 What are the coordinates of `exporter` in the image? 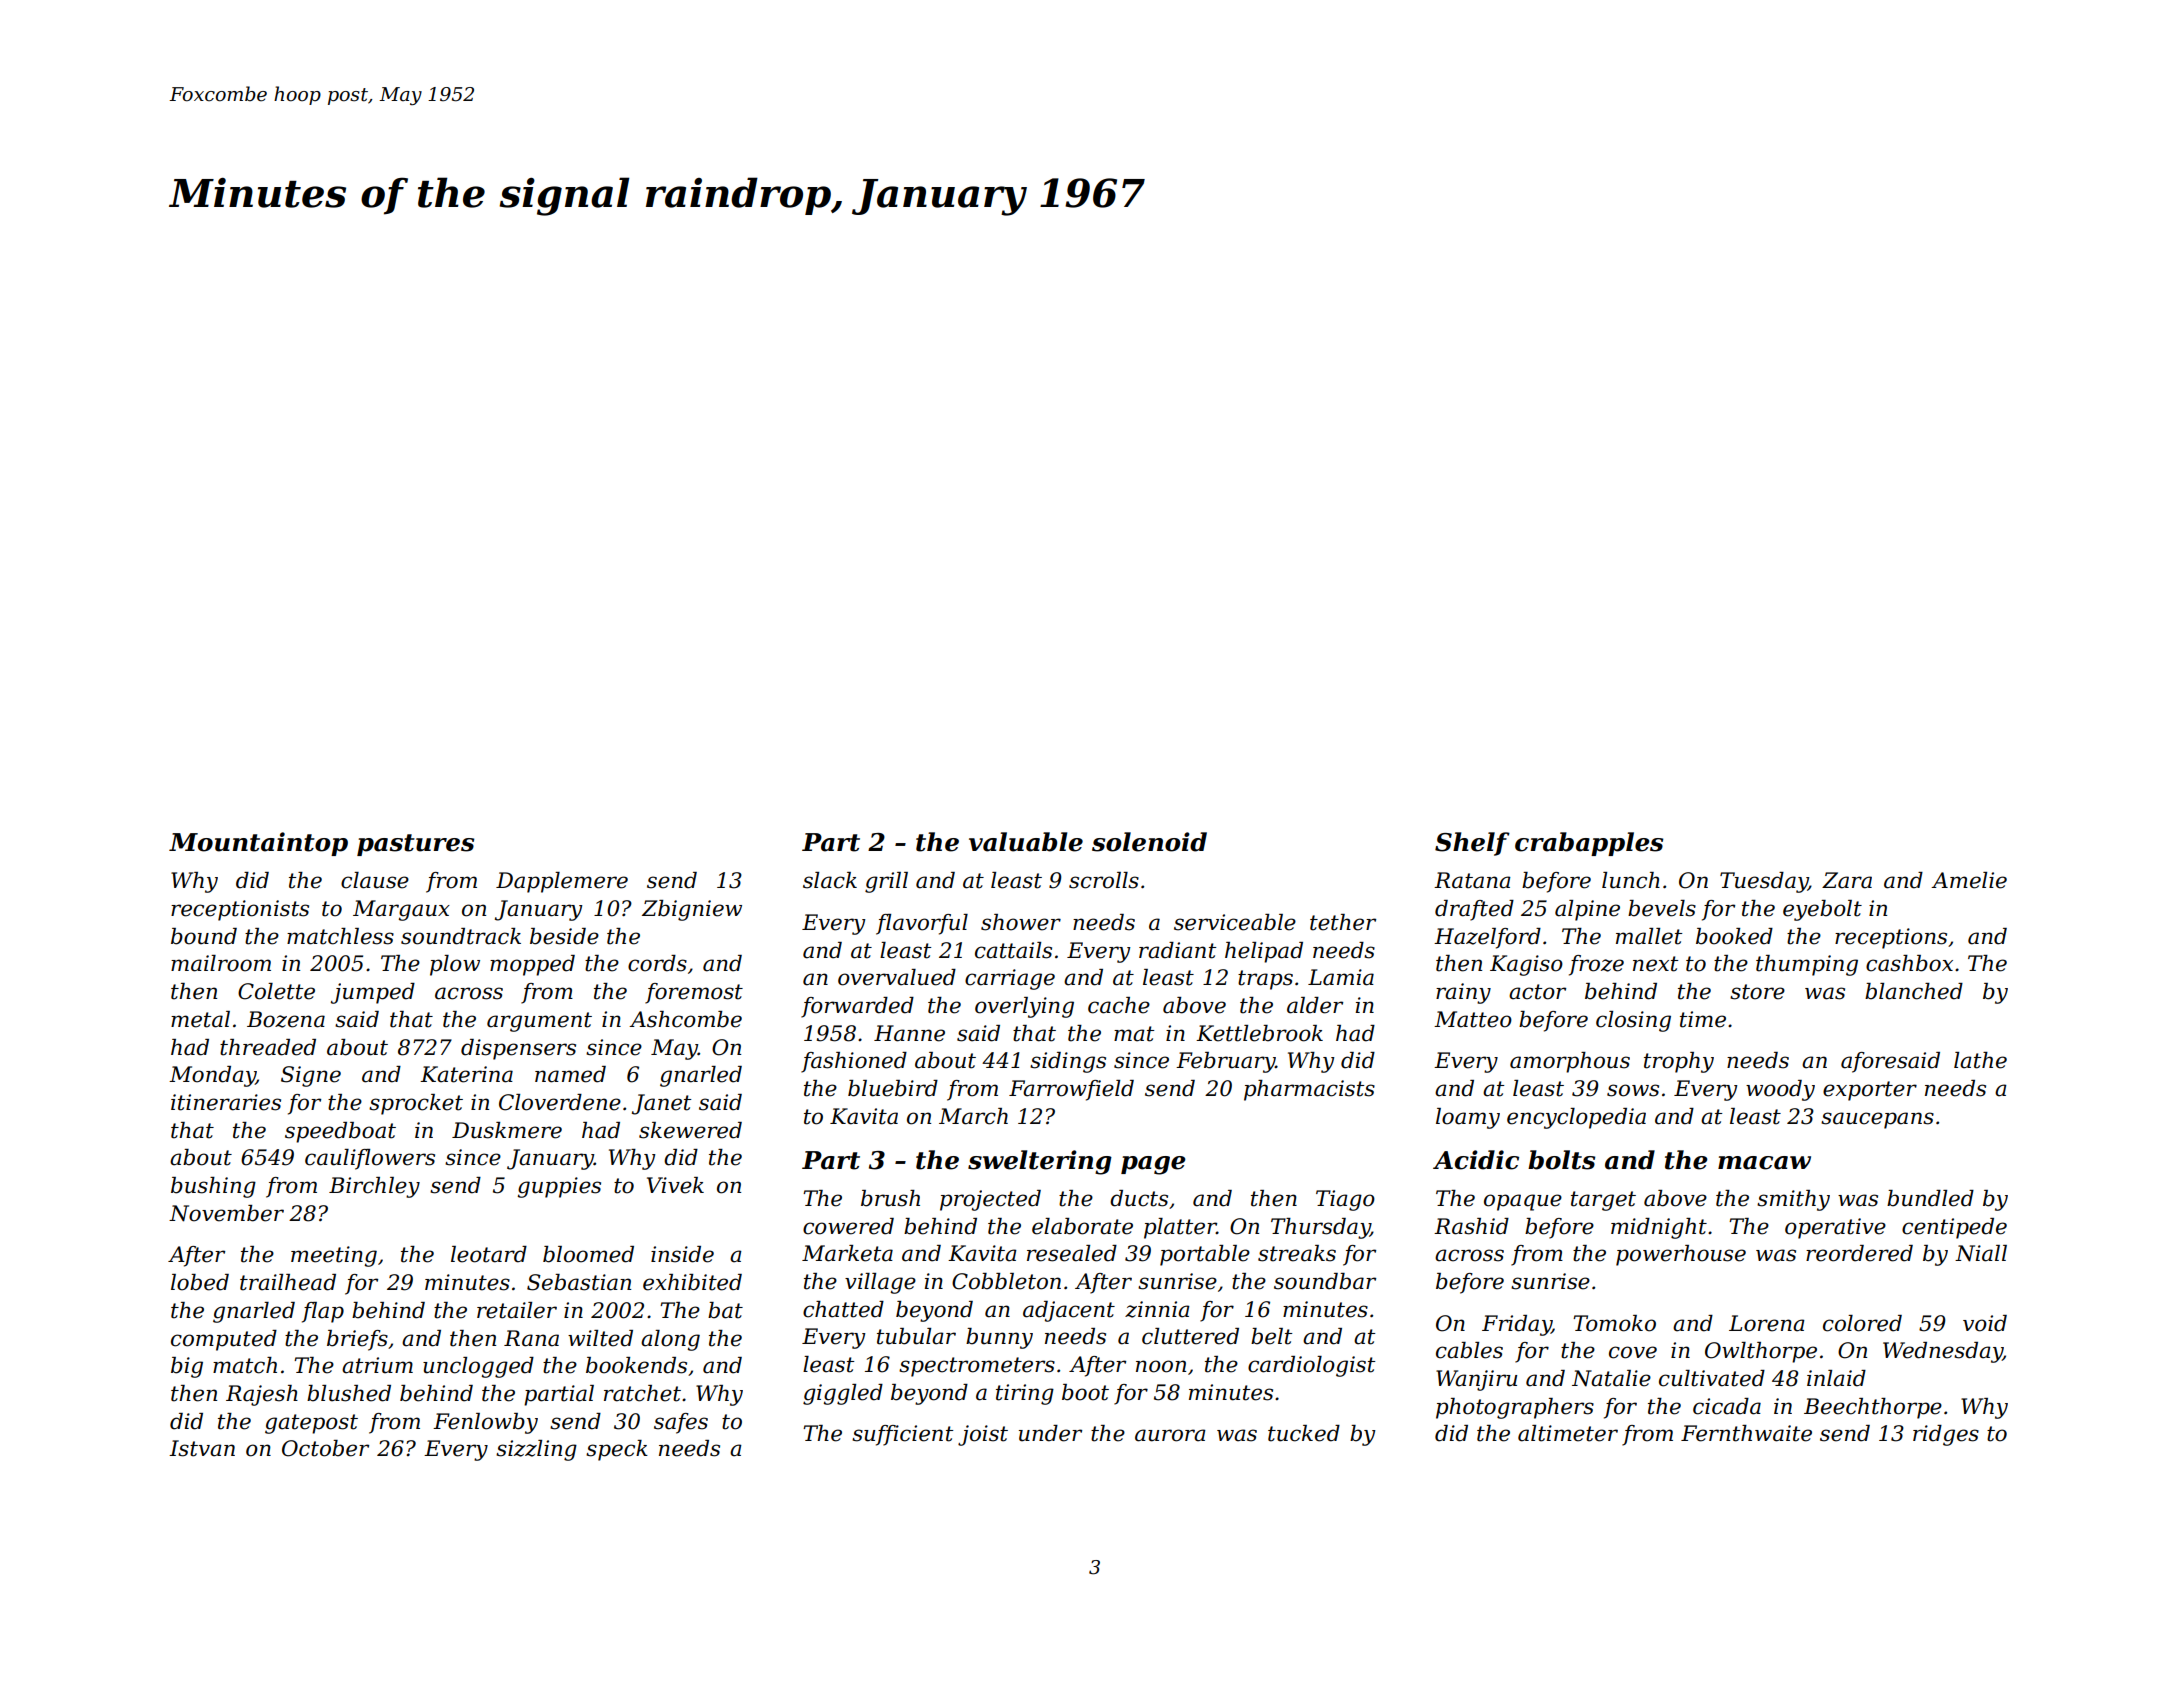 It's located at (1870, 1091).
